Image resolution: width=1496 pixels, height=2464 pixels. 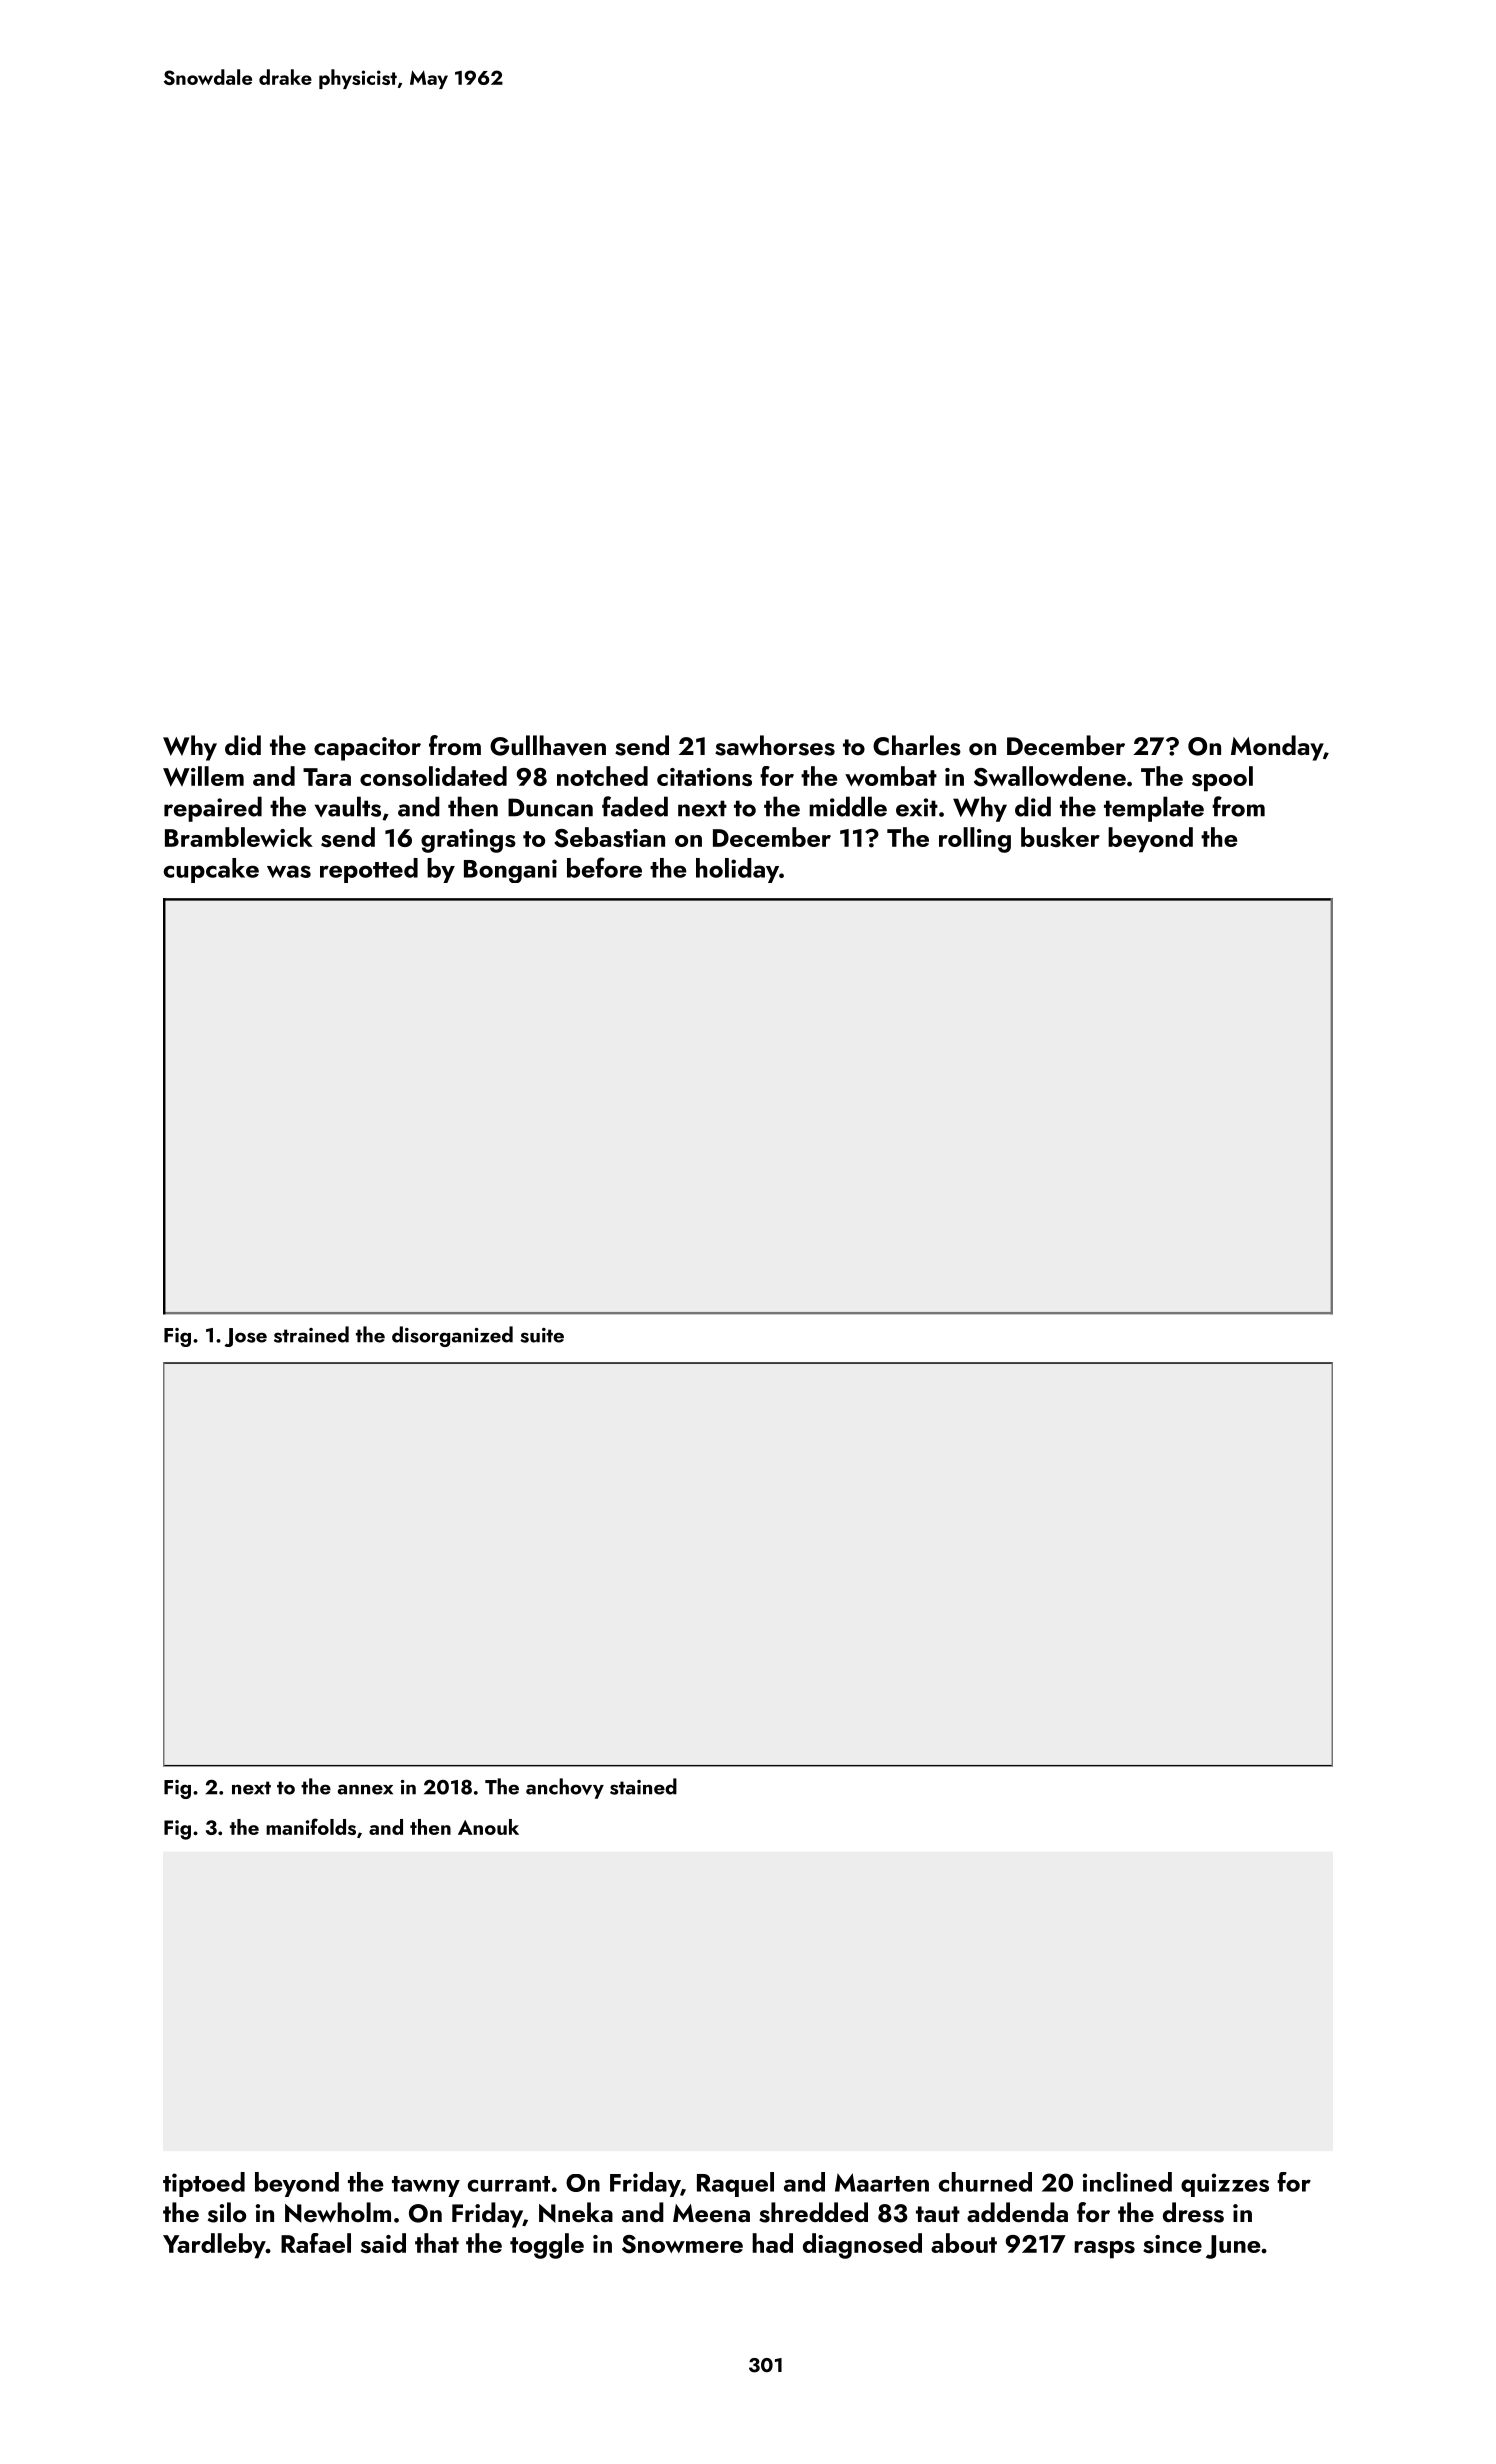 I want to click on template, so click(x=1154, y=809).
